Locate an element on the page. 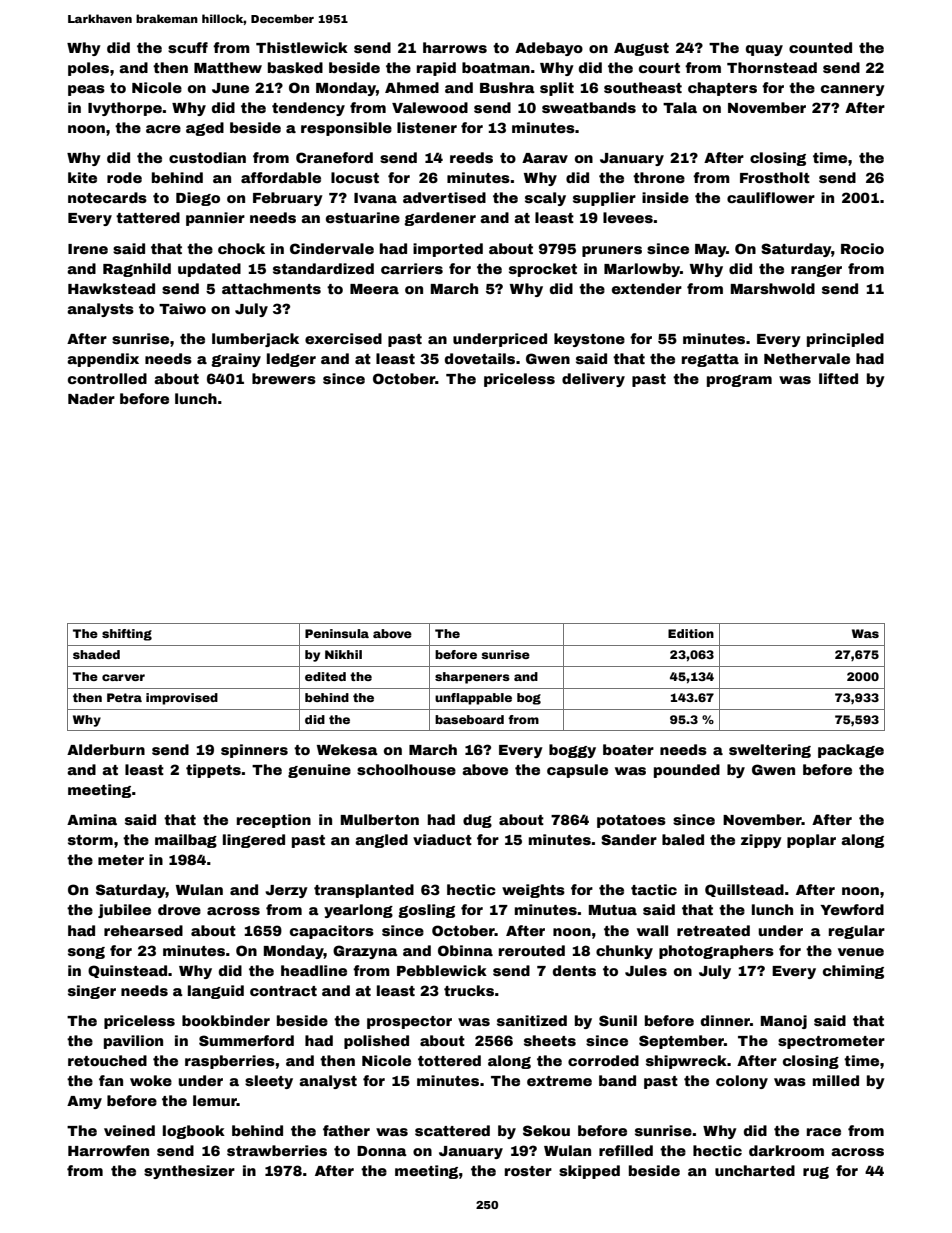 The image size is (952, 1233). responsible is located at coordinates (346, 129).
